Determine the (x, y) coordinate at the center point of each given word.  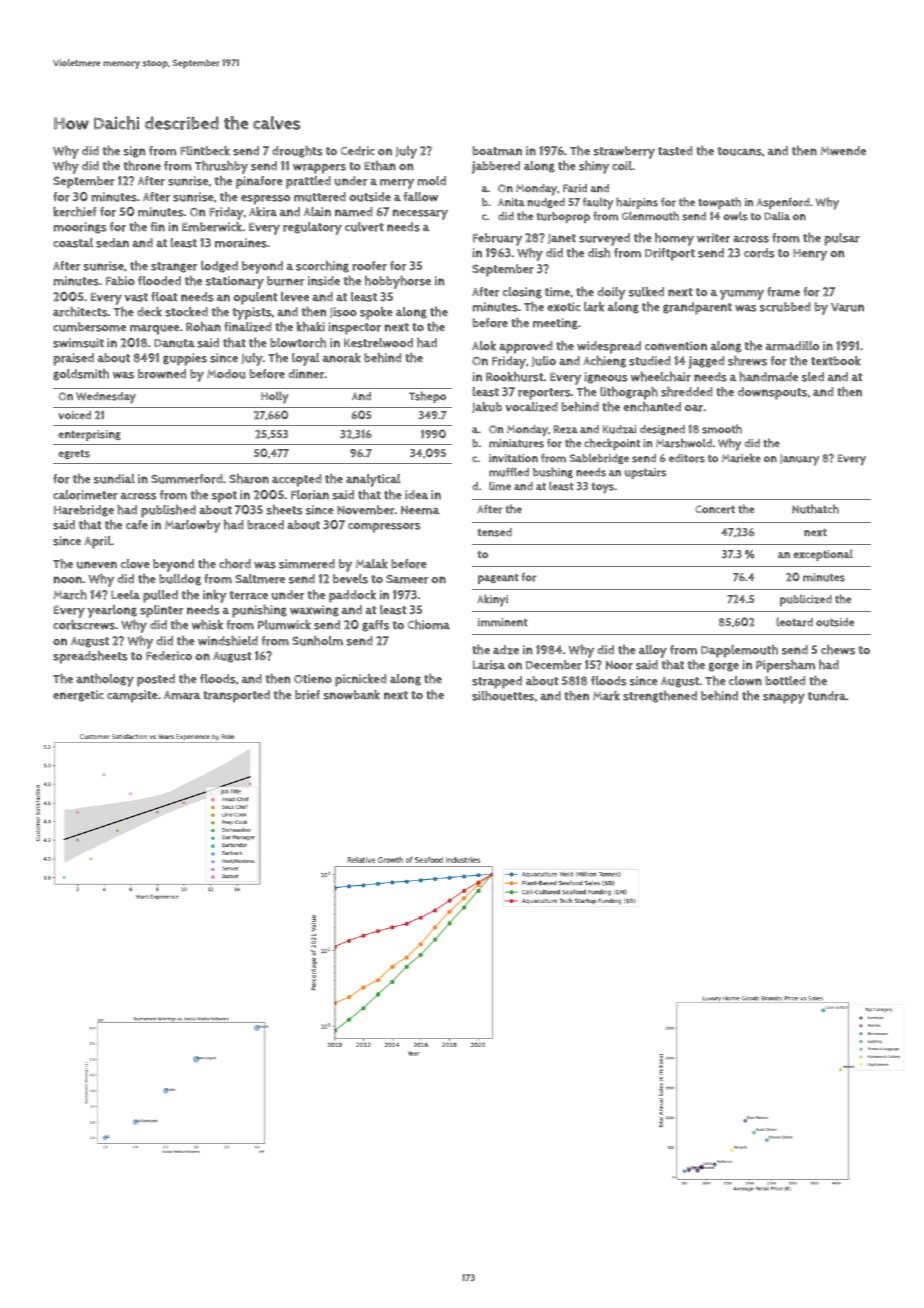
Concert (715, 509)
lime (500, 486)
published (168, 511)
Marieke (741, 458)
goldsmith (81, 375)
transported (236, 696)
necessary (420, 214)
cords (759, 253)
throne (142, 166)
